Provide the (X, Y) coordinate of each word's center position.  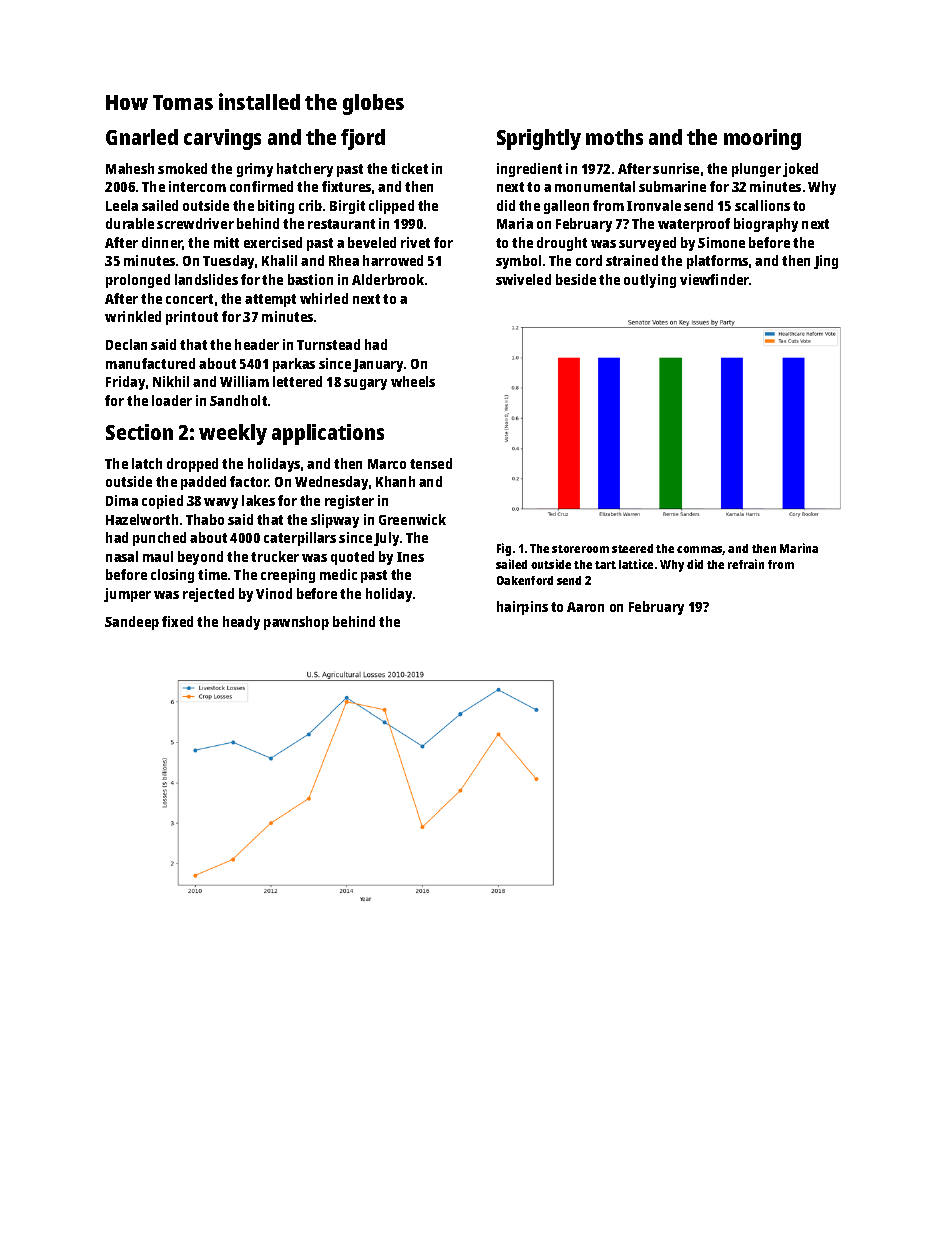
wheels (413, 381)
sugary (365, 384)
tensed (431, 463)
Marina (799, 548)
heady (241, 623)
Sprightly (539, 139)
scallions (762, 205)
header (257, 344)
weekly (233, 434)
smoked (182, 168)
